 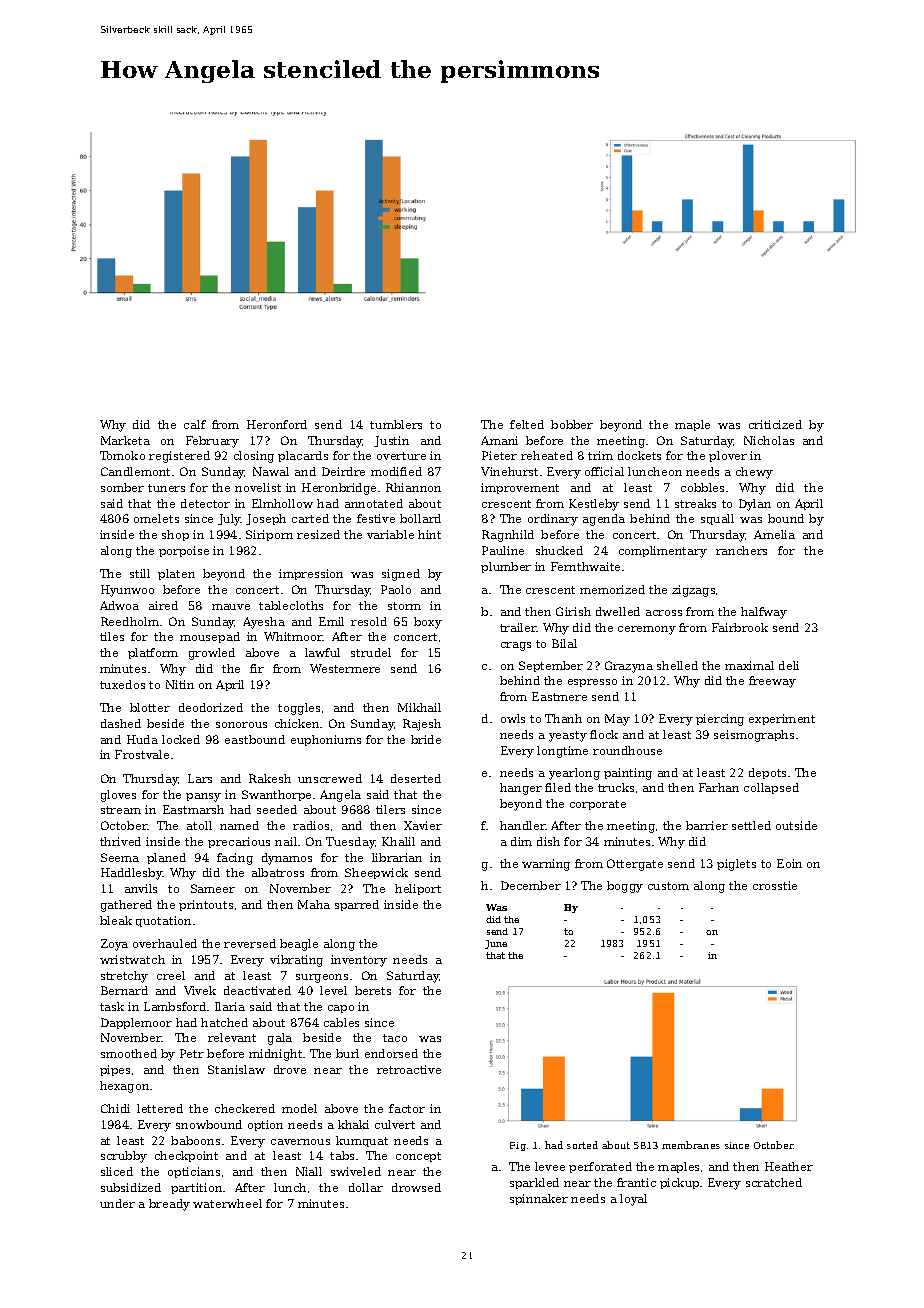 I want to click on tumblers, so click(x=396, y=424).
